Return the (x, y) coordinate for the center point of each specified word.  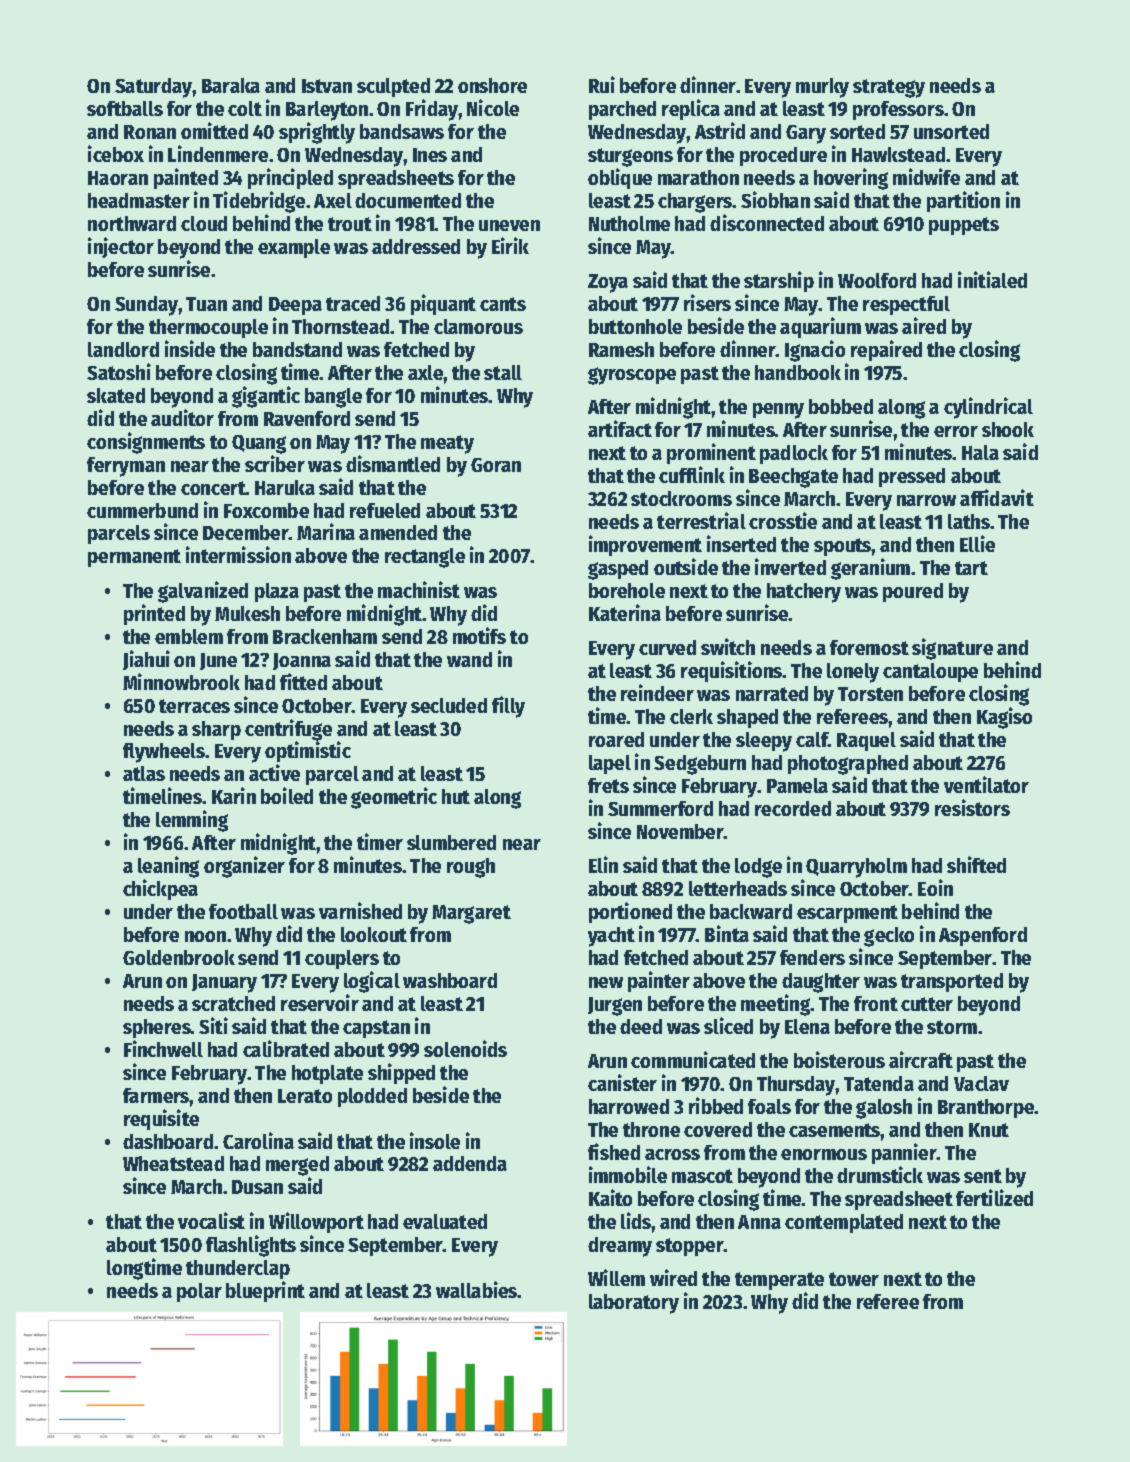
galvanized (203, 592)
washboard (450, 980)
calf (812, 739)
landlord (123, 349)
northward (132, 223)
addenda (470, 1163)
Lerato (305, 1096)
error (956, 431)
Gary (806, 134)
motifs (479, 635)
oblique (620, 178)
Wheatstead (173, 1163)
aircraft (921, 1059)
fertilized (994, 1197)
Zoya (608, 283)
